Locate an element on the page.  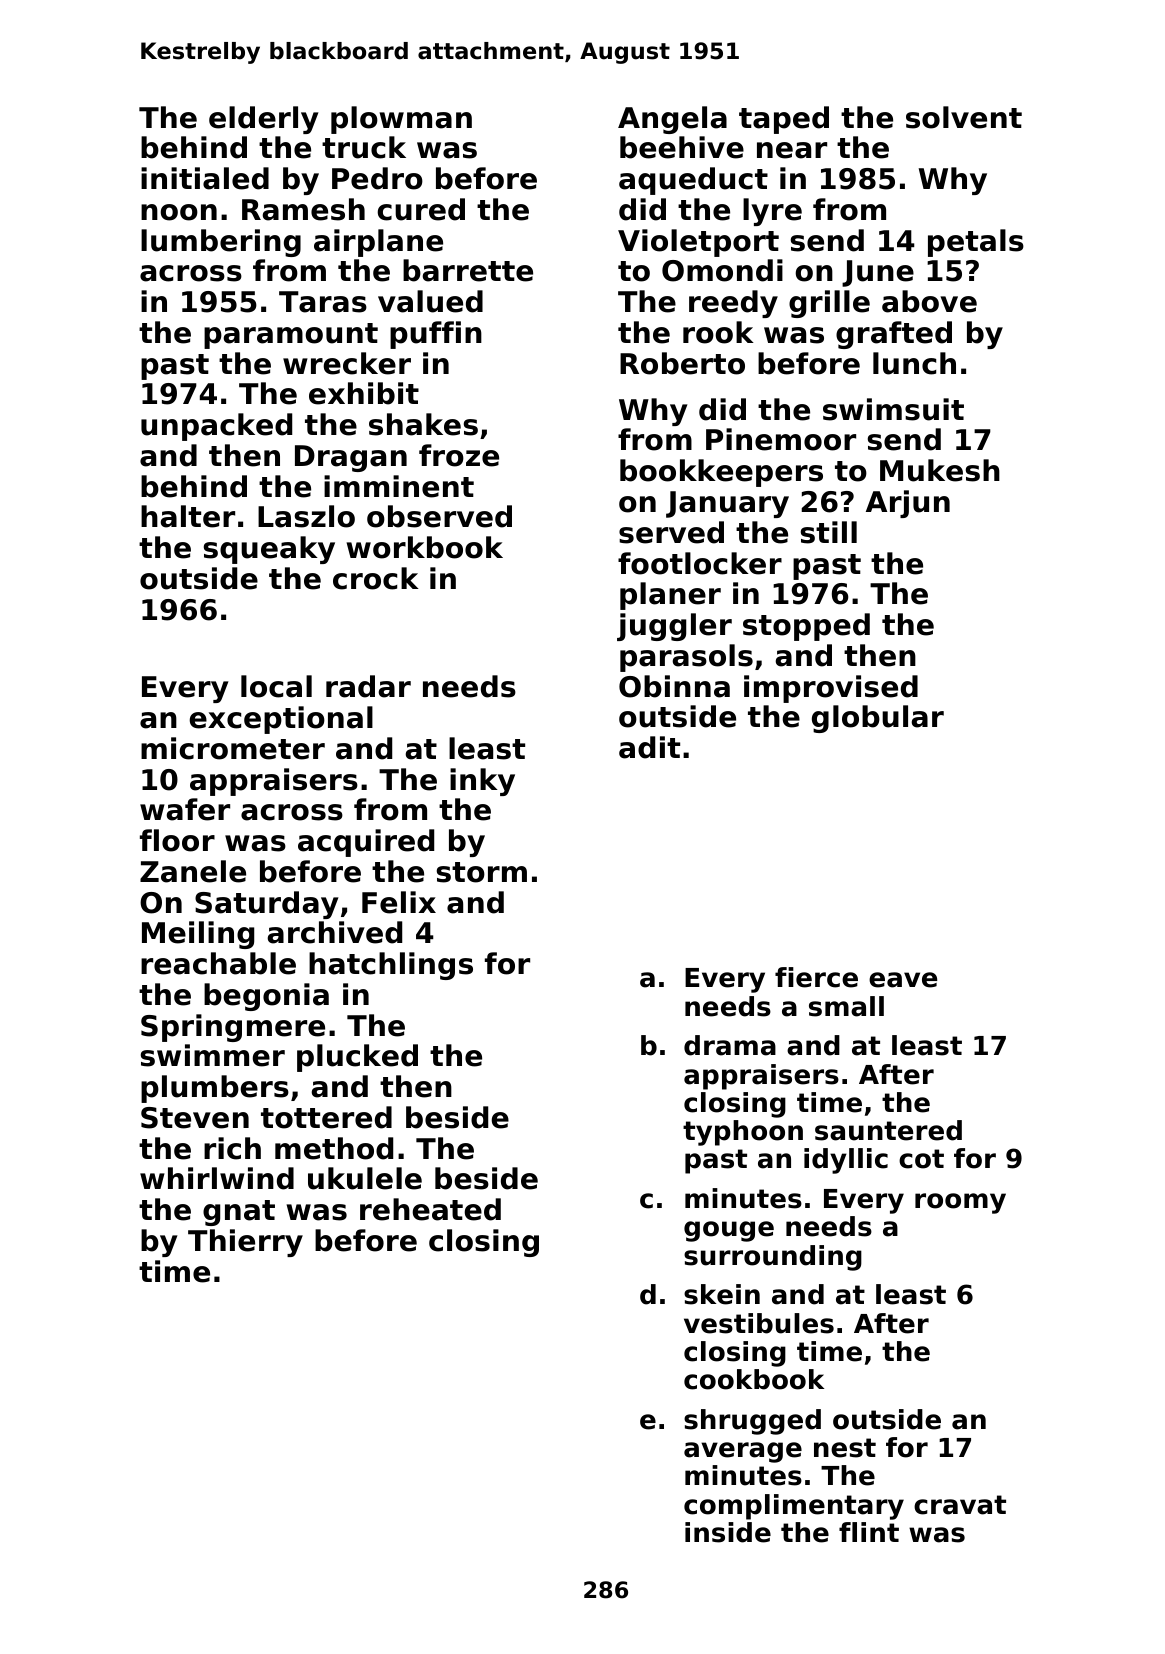
Arjun is located at coordinates (908, 504).
